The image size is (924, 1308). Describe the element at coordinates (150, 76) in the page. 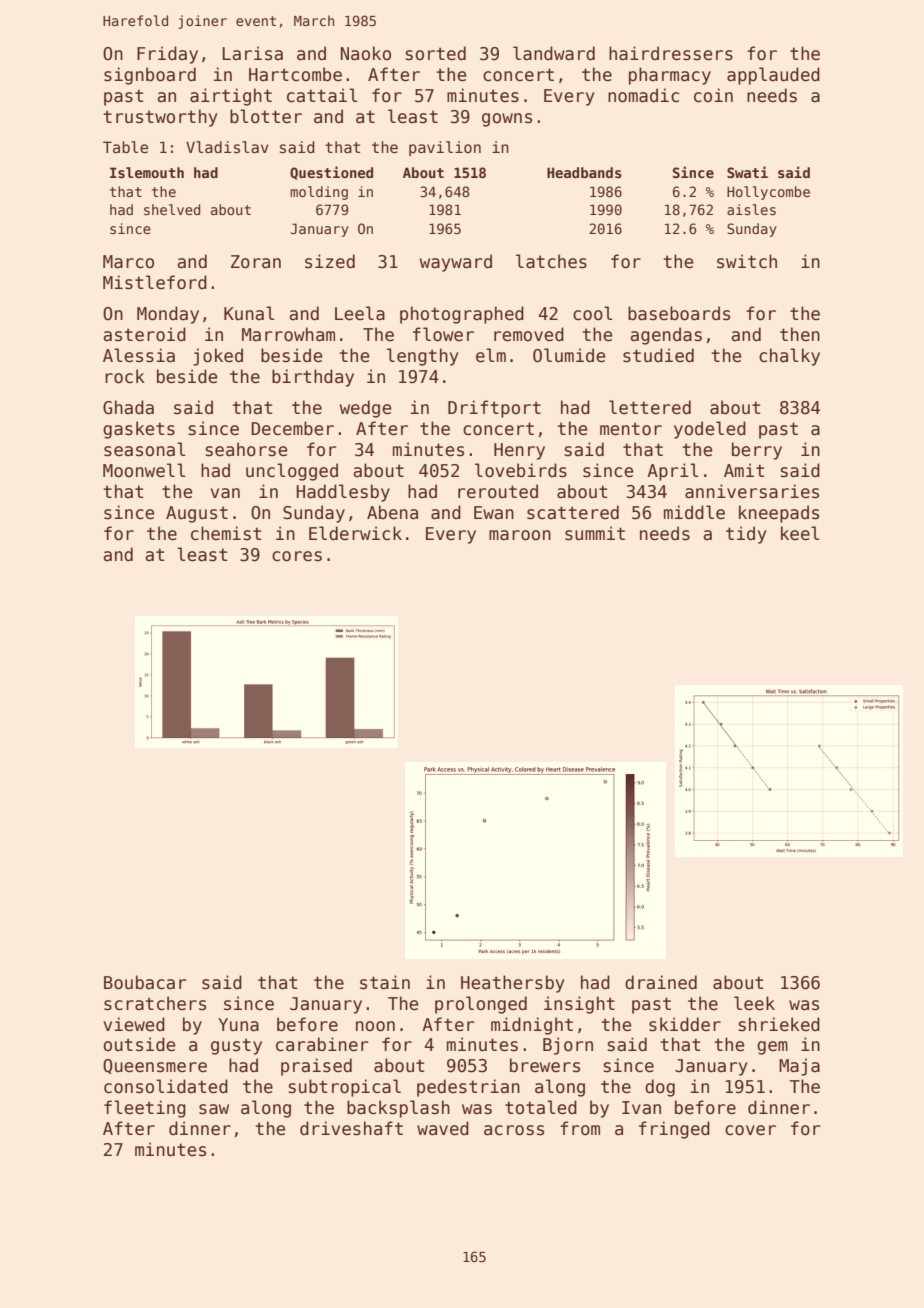

I see `signboard` at that location.
